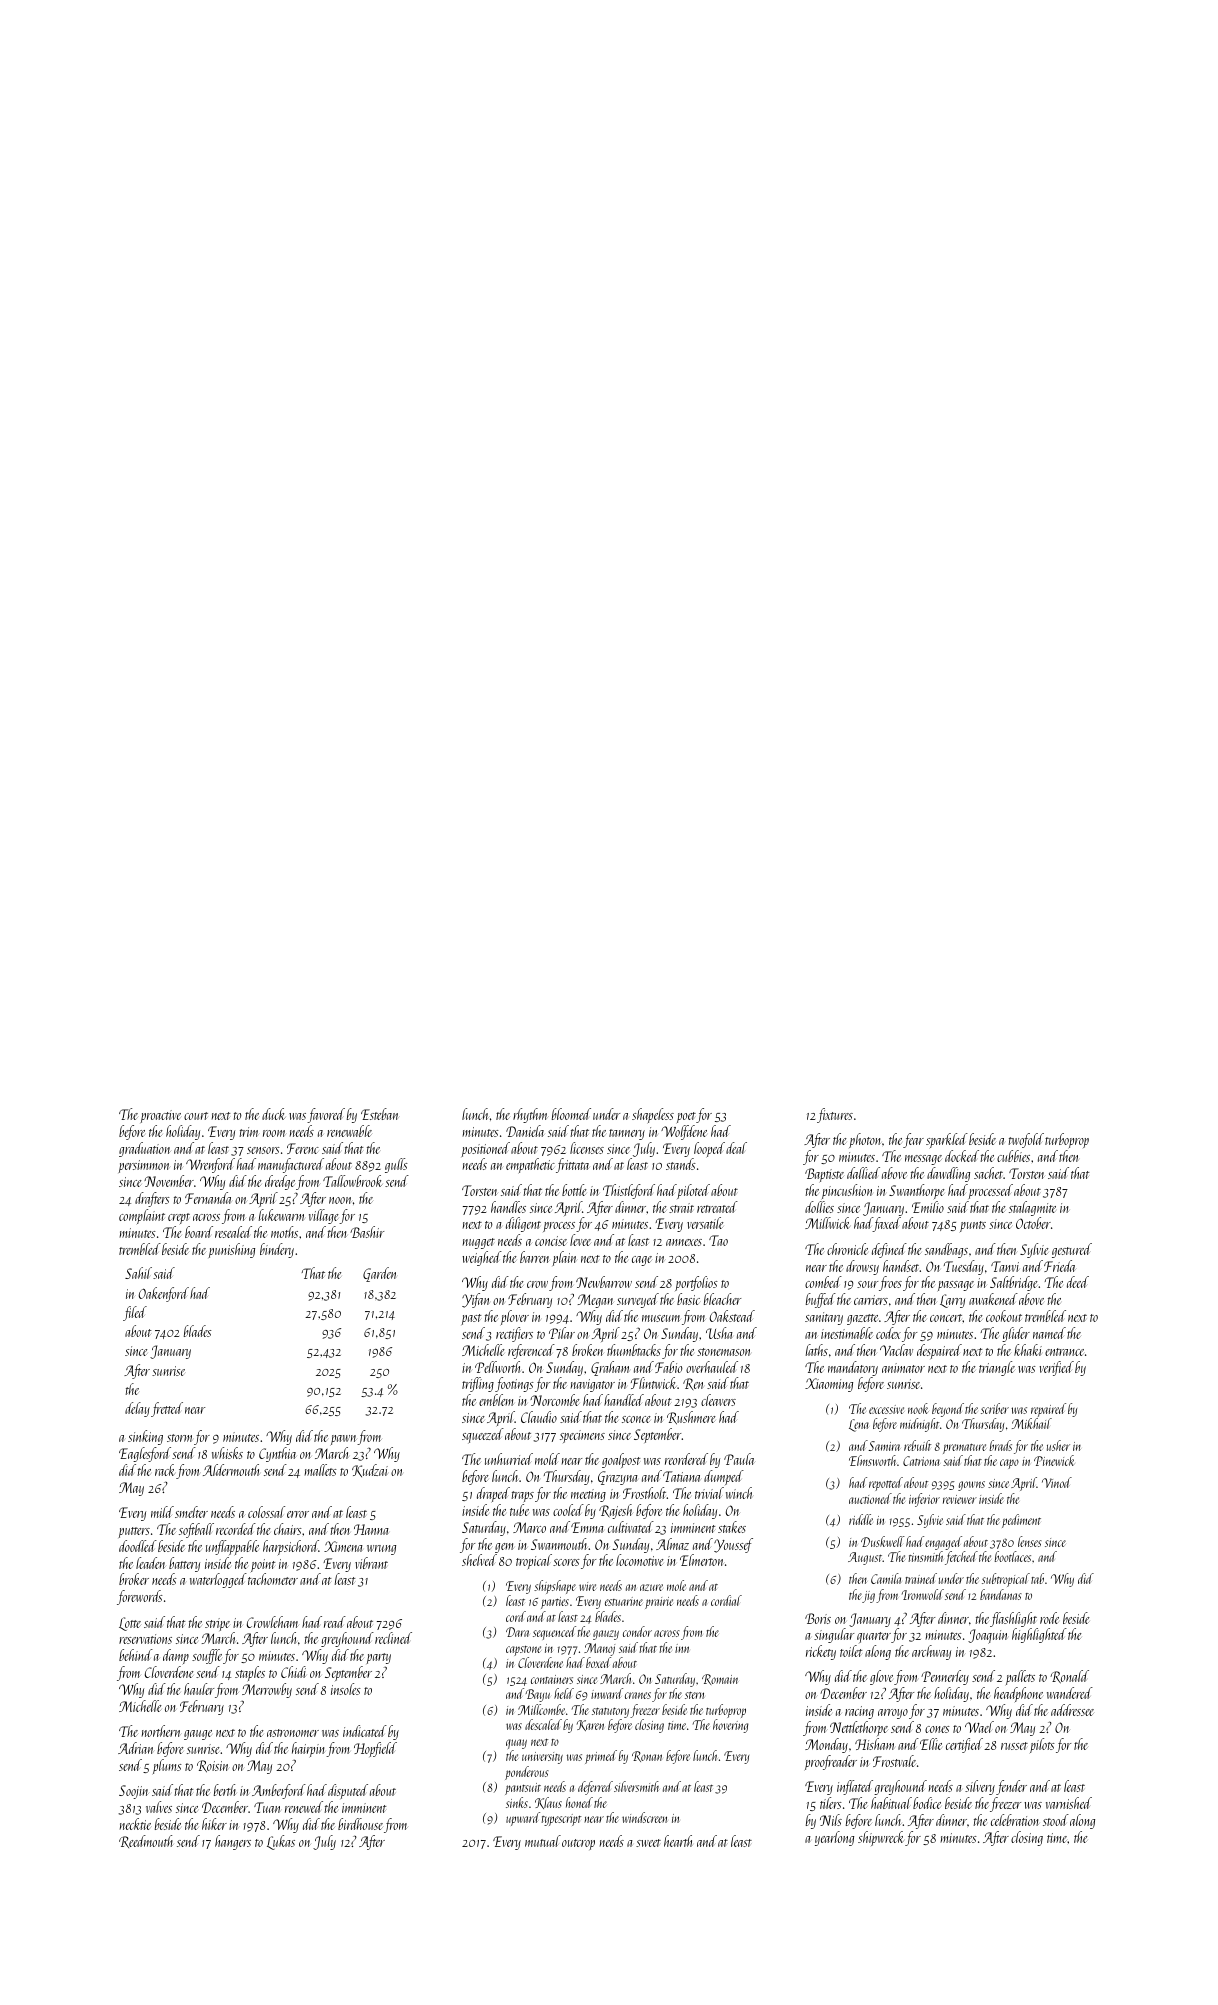 The image size is (1218, 2005). Describe the element at coordinates (883, 1541) in the page. I see `Duskwell` at that location.
